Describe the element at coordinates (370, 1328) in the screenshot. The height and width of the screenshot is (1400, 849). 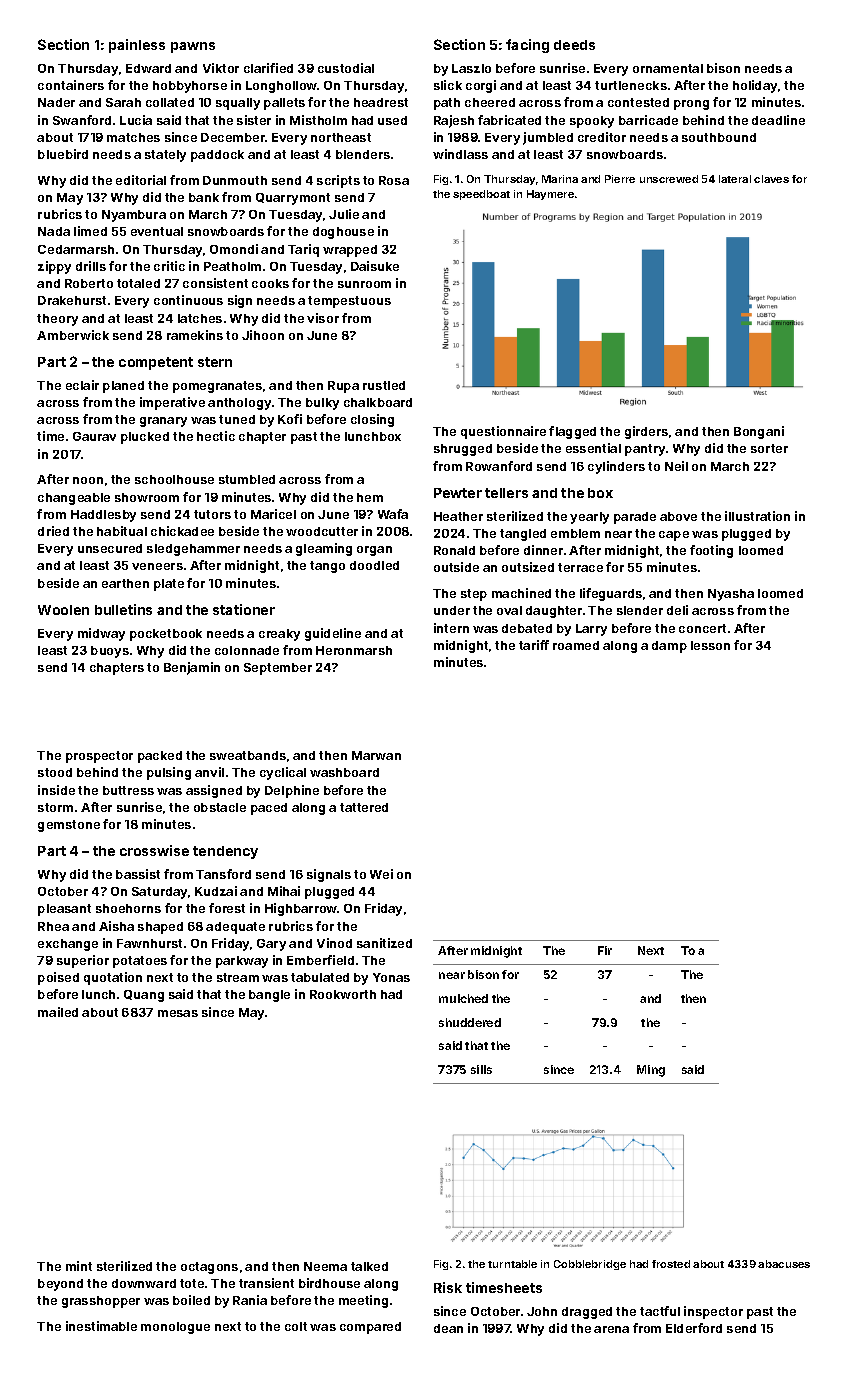
I see `compared` at that location.
